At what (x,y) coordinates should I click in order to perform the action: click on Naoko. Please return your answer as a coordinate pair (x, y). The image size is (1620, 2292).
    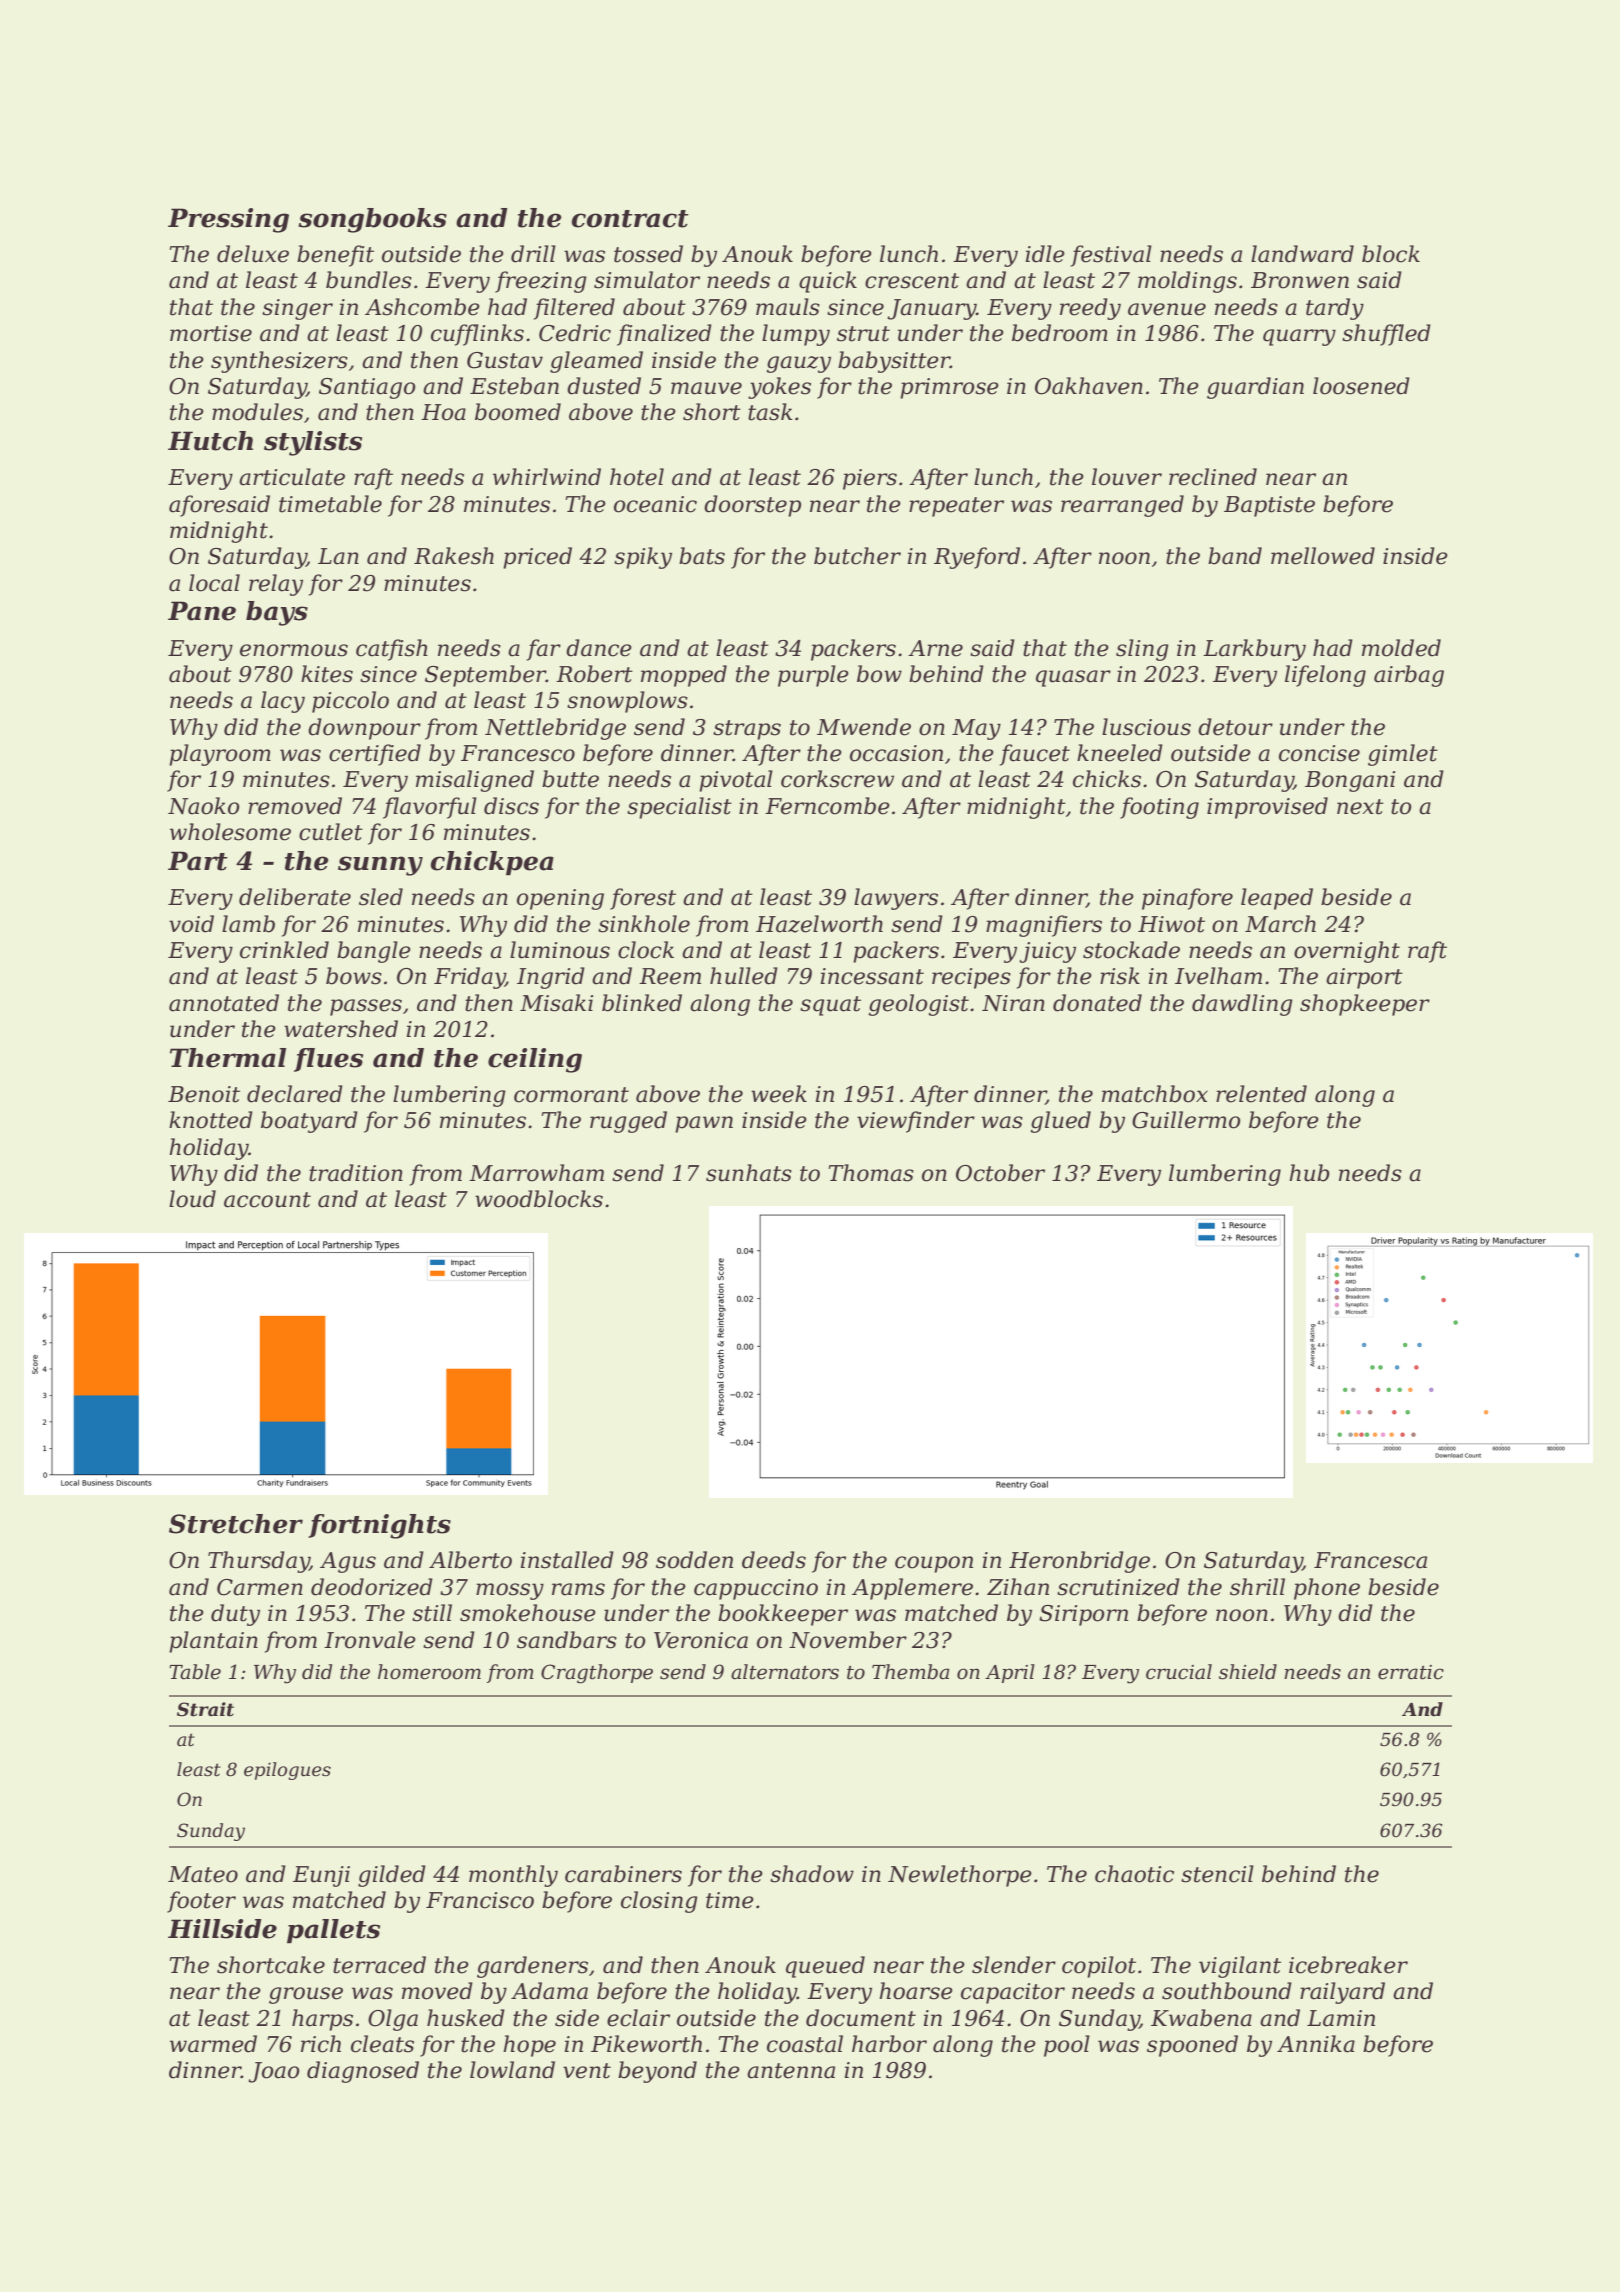
    Looking at the image, I should click on (204, 806).
